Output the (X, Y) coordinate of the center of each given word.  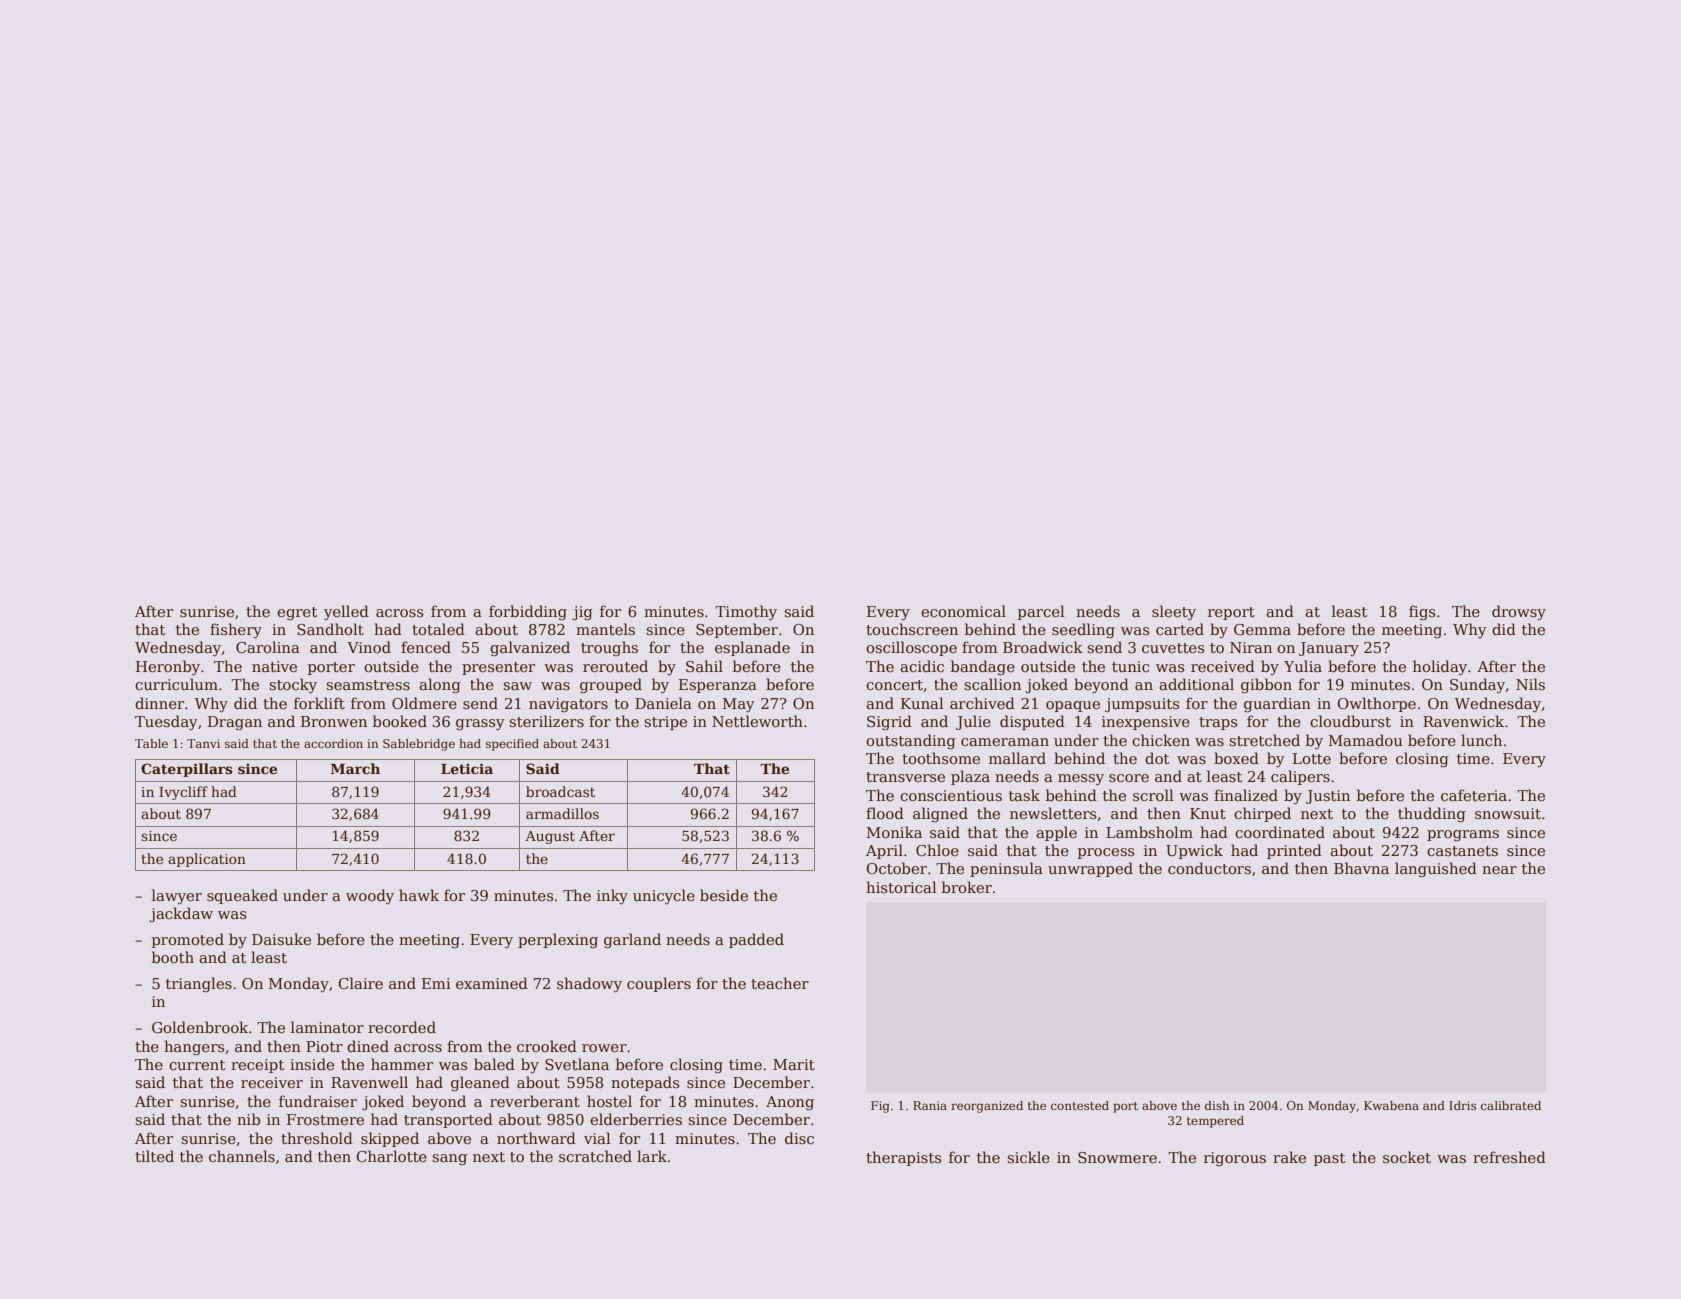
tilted (154, 1156)
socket (1407, 1157)
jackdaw (181, 914)
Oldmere (424, 703)
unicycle (664, 897)
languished (1436, 869)
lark (652, 1156)
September (737, 630)
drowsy (1519, 612)
